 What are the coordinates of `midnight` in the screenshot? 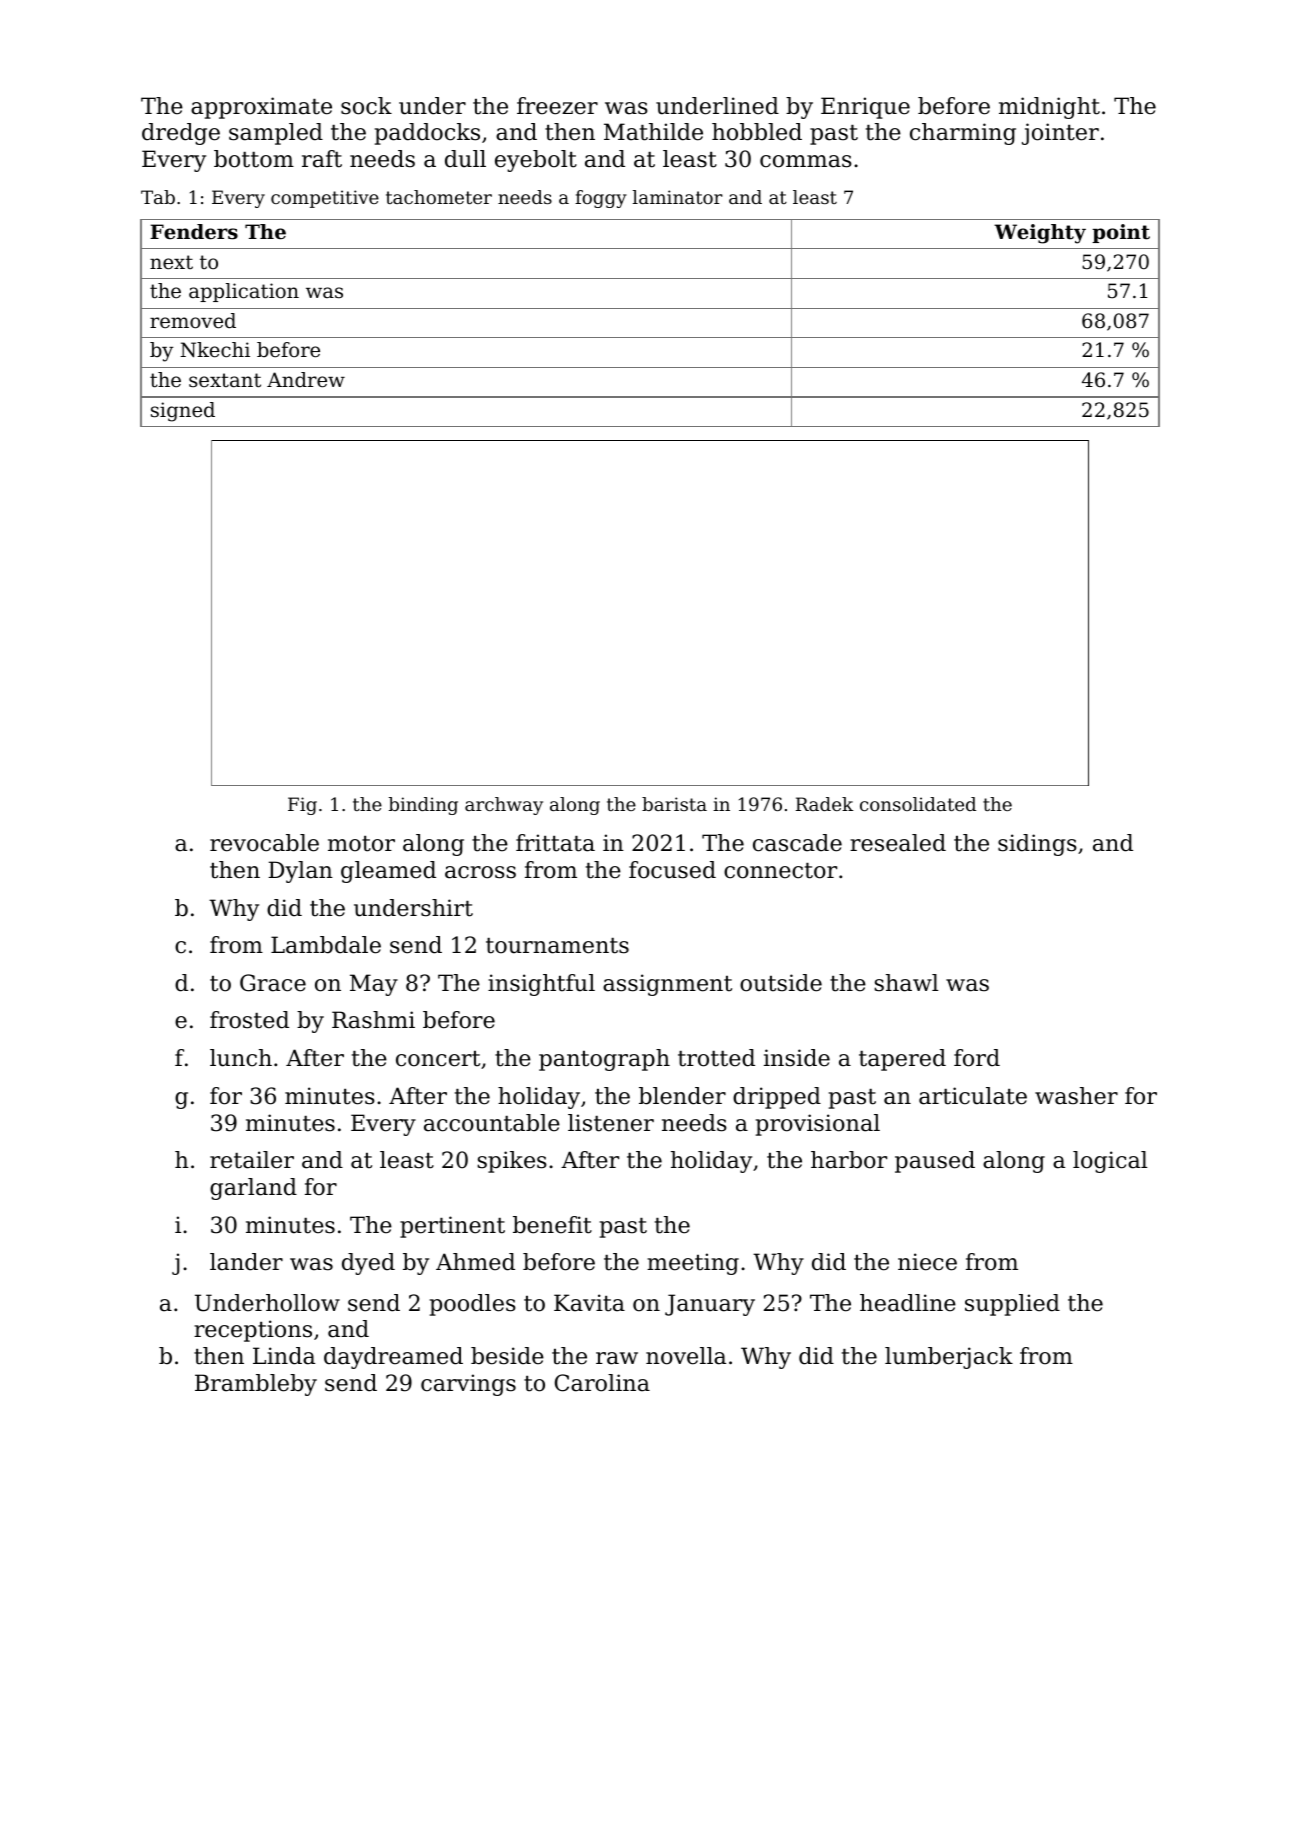 It's located at (1049, 108).
